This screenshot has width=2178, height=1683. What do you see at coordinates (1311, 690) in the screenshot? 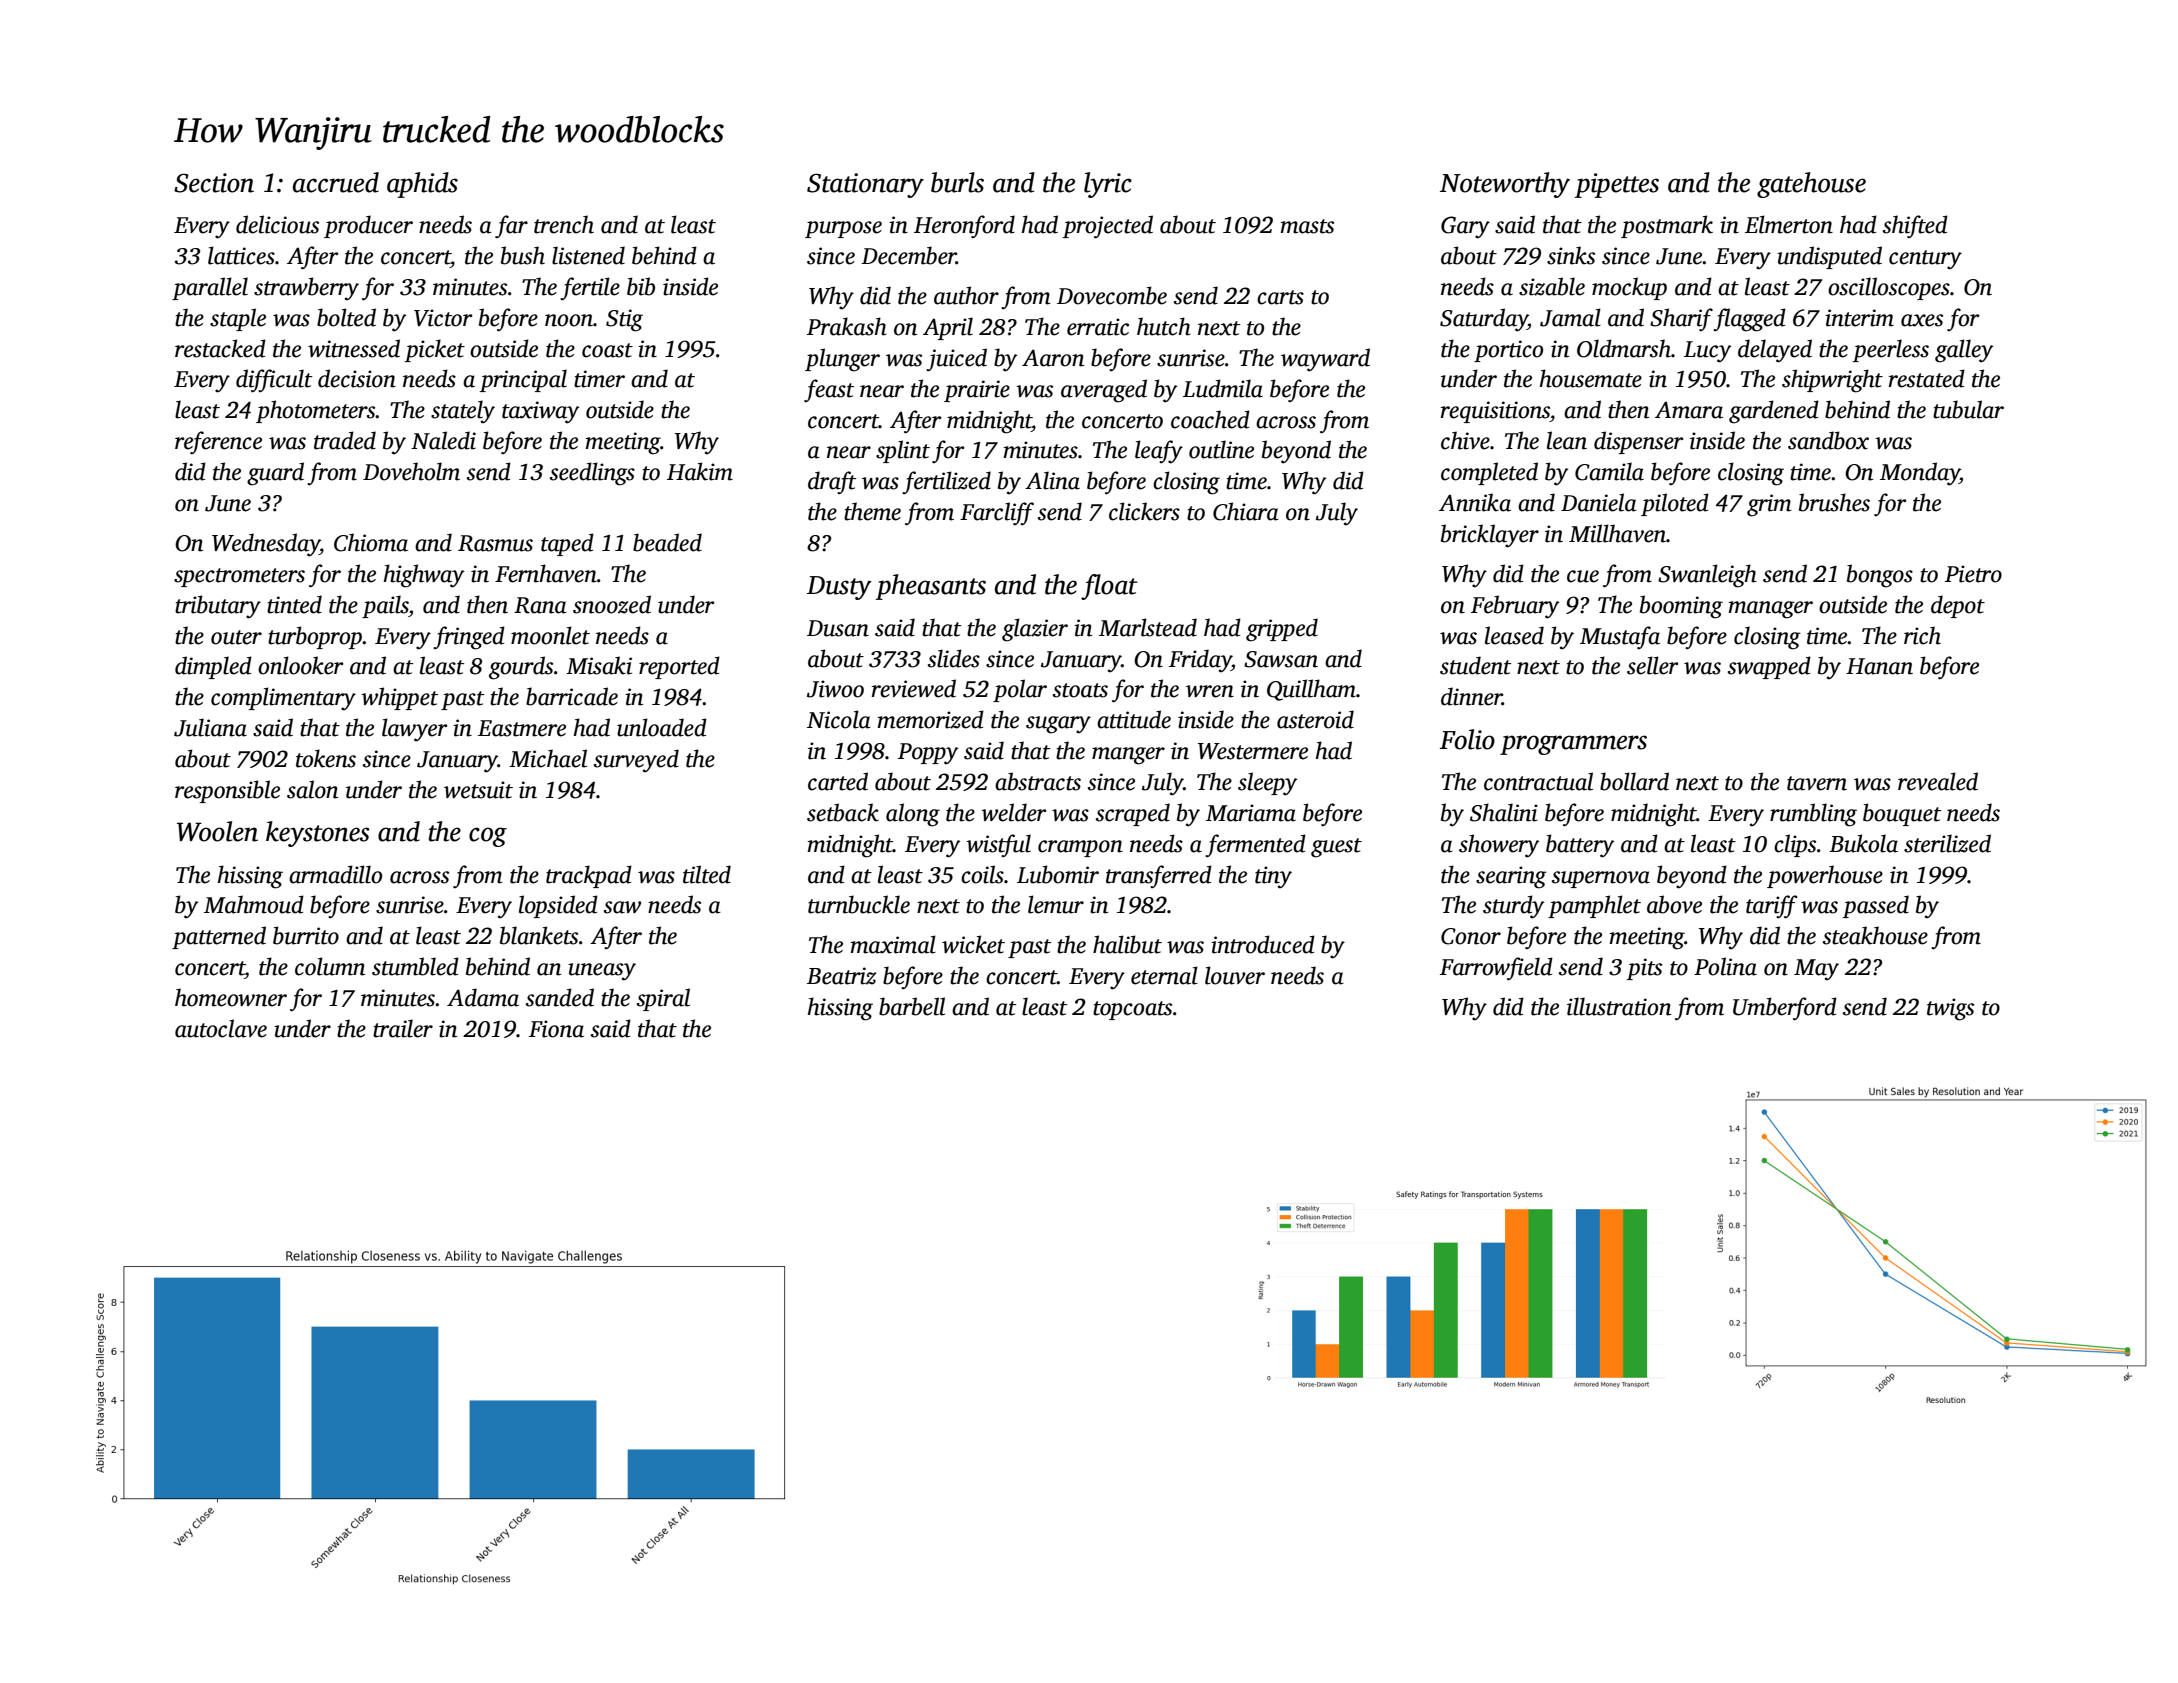
I see `Quillham` at bounding box center [1311, 690].
